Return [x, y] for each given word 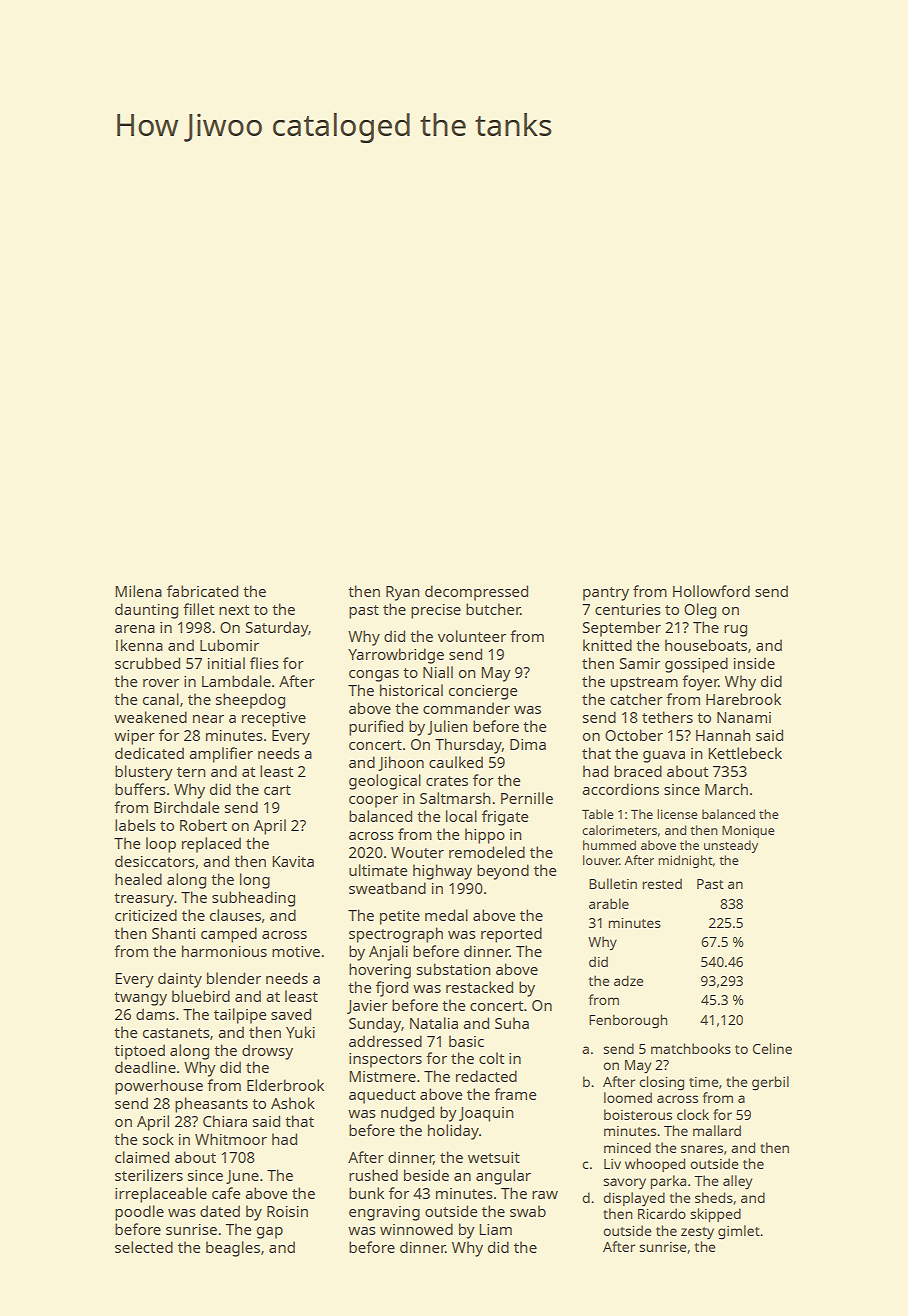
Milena [138, 591]
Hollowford [711, 591]
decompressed [476, 593]
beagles [233, 1249]
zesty [697, 1233]
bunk [366, 1193]
